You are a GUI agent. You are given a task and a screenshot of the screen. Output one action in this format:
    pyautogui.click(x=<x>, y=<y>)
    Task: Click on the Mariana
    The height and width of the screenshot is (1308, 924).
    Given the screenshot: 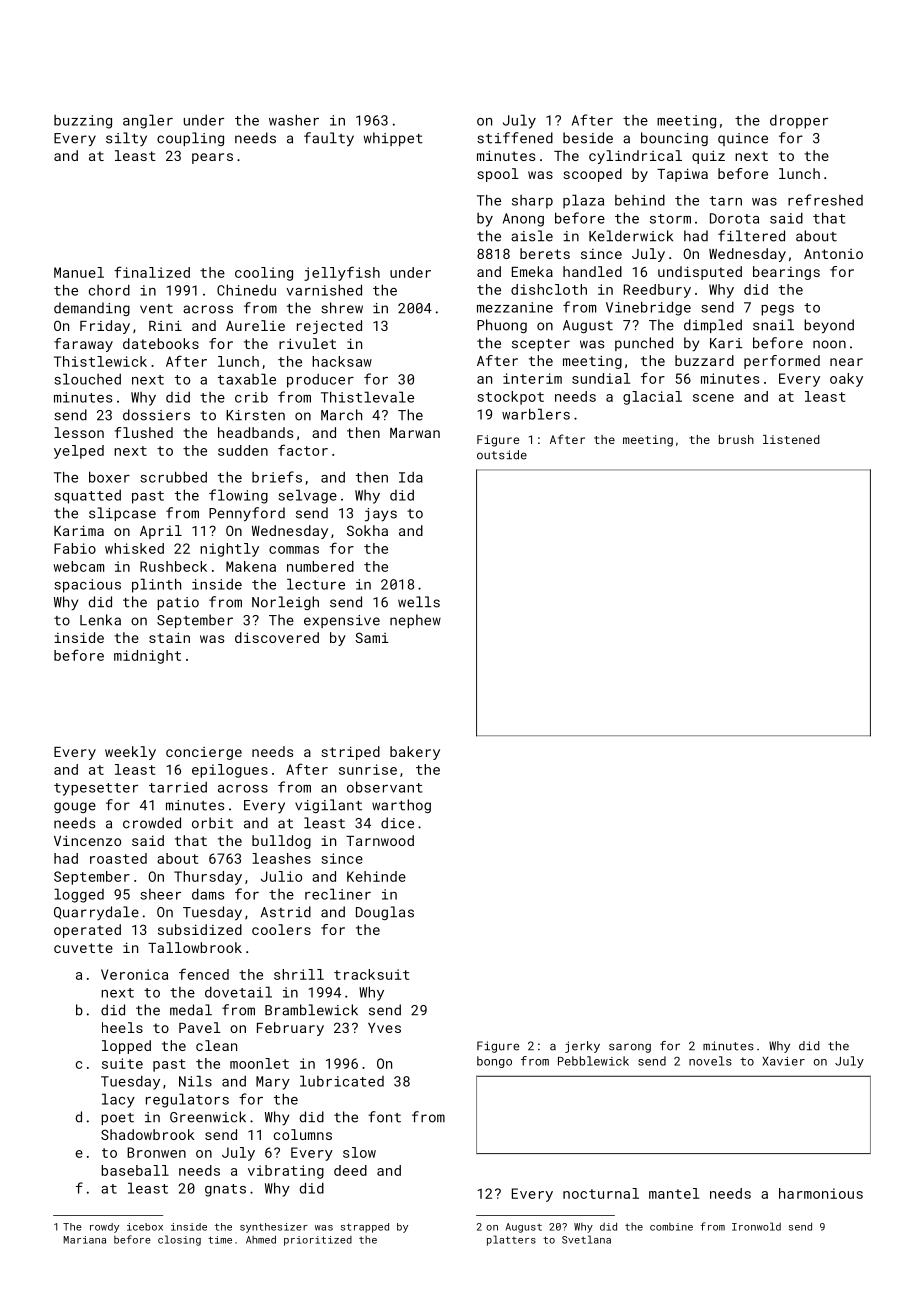 What is the action you would take?
    pyautogui.click(x=85, y=1240)
